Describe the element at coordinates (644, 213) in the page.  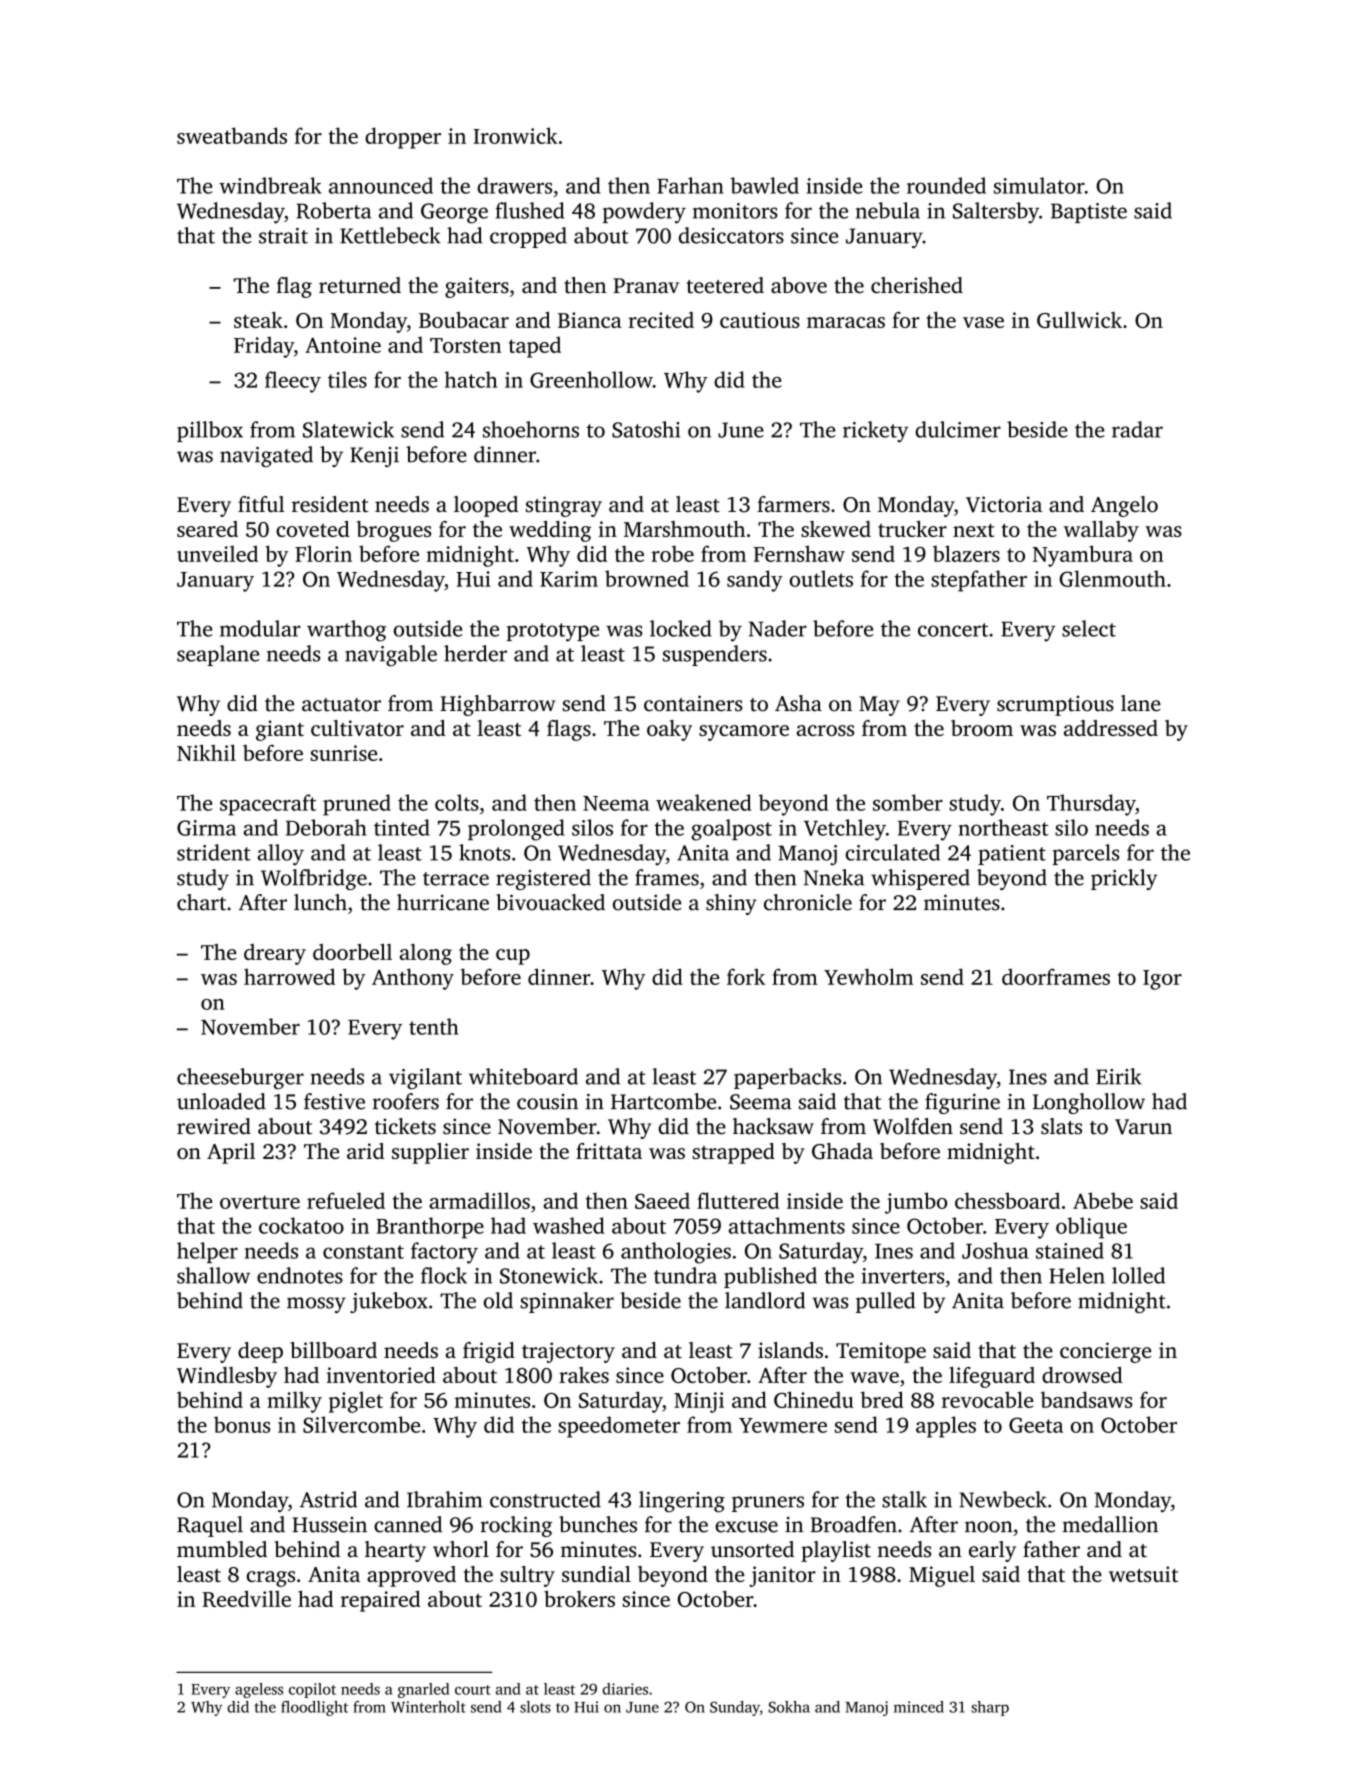
I see `powdery` at that location.
